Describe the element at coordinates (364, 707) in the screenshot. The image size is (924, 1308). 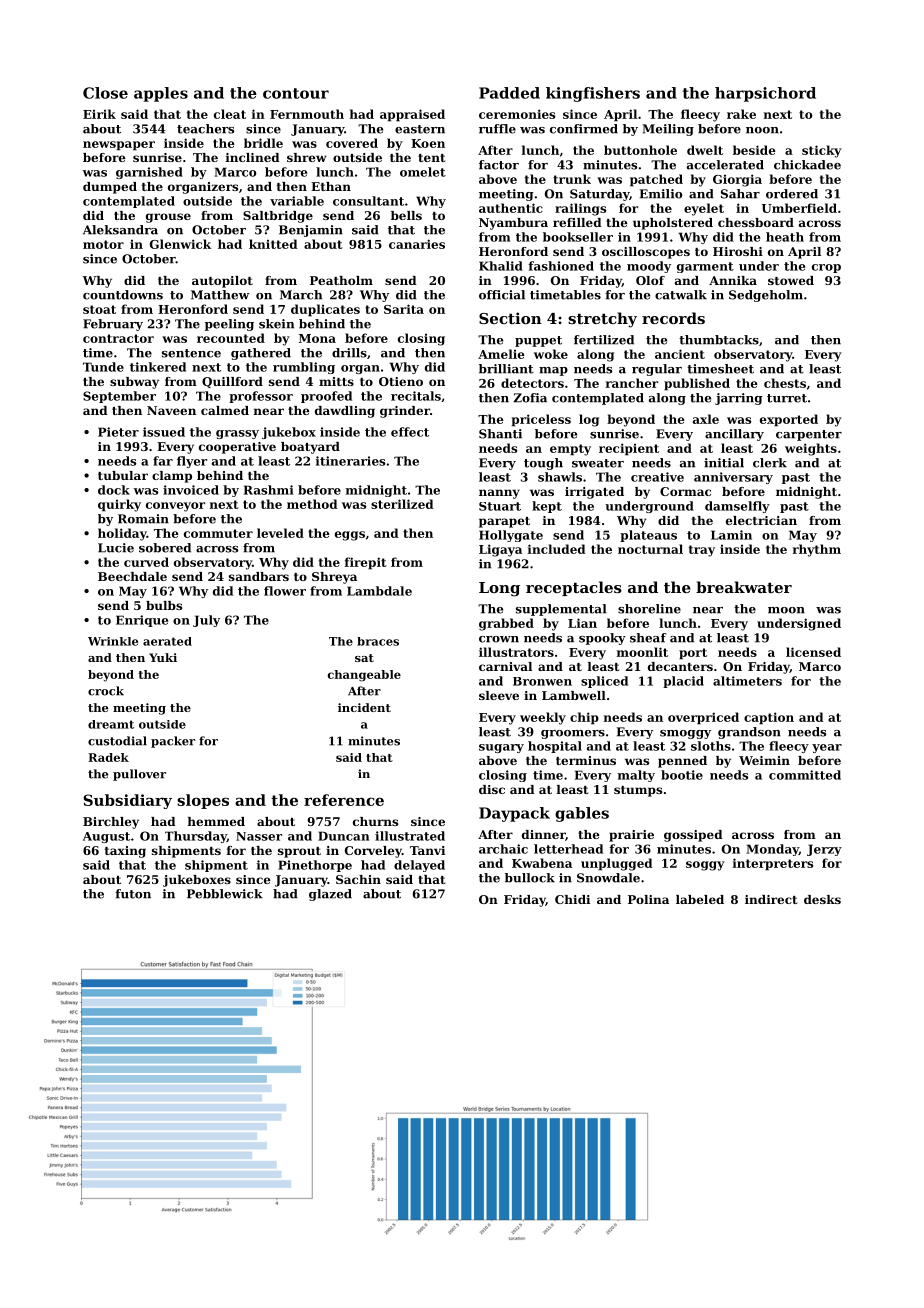
I see `incident` at that location.
